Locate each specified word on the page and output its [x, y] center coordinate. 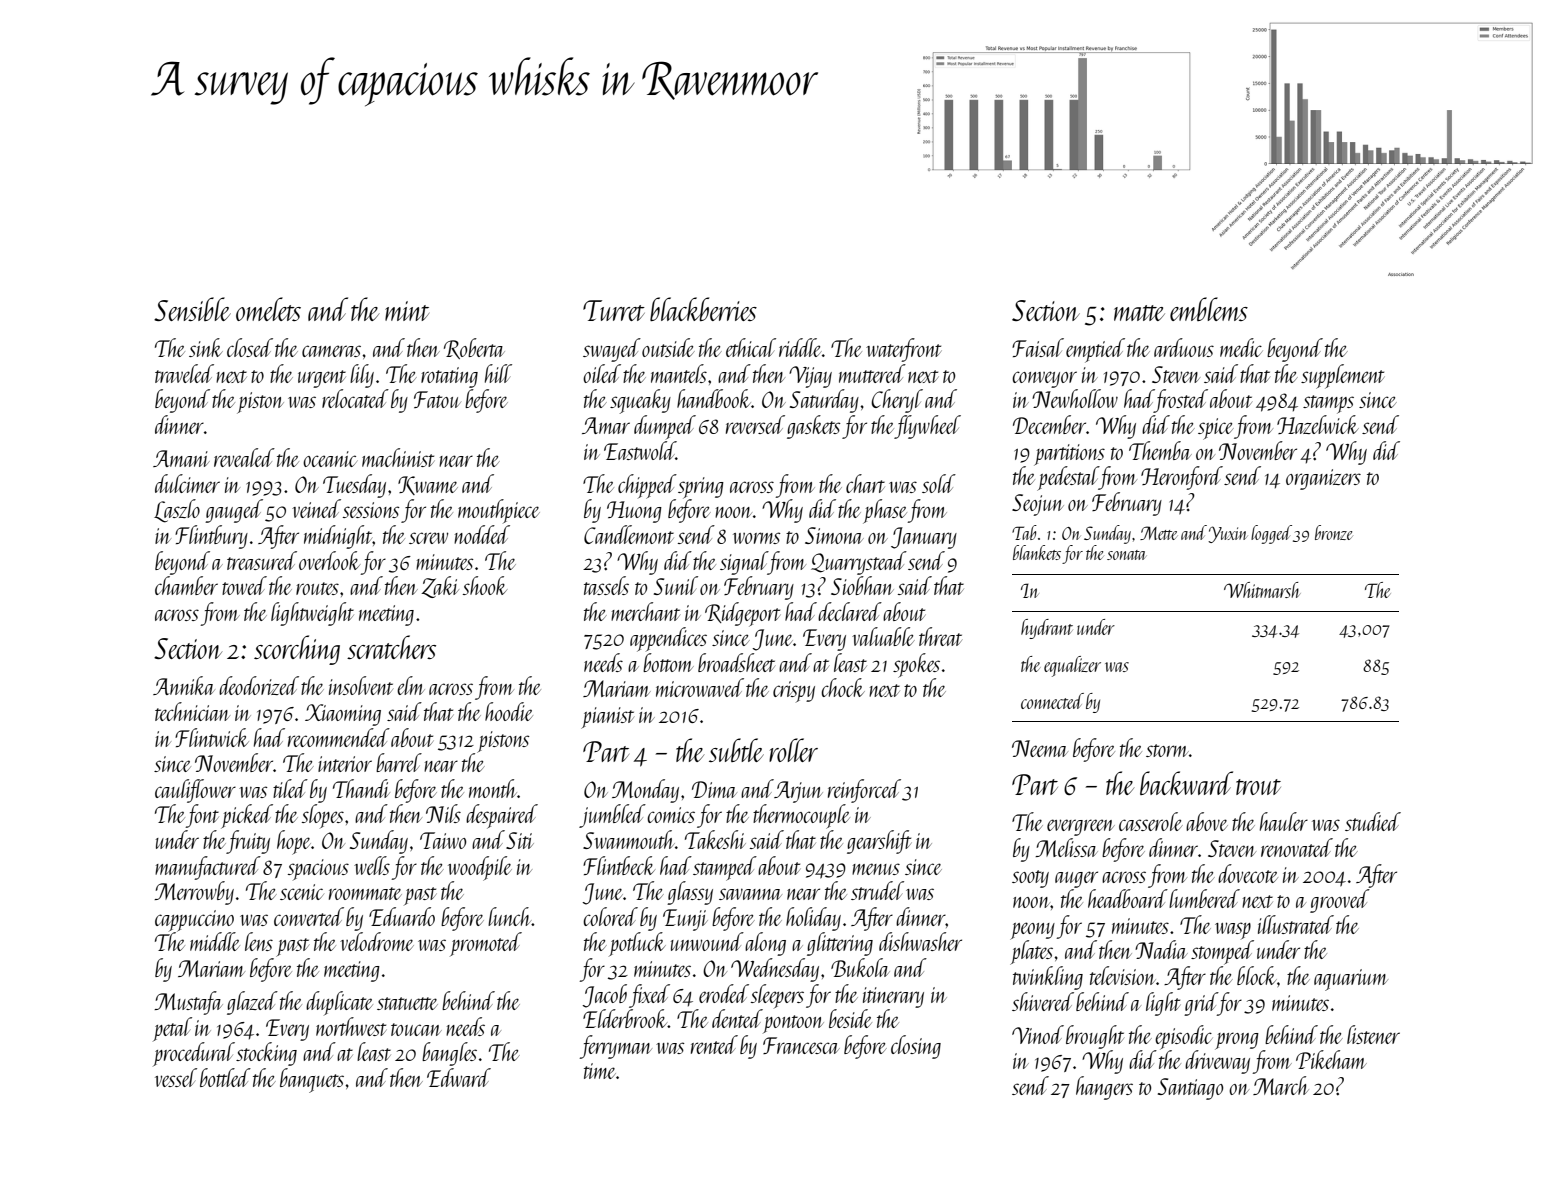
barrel [399, 762]
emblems [1209, 309]
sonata [1126, 555]
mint [407, 311]
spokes [916, 665]
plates [1031, 952]
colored [610, 916]
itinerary [893, 997]
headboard [1128, 898]
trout [1258, 787]
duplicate [339, 1003]
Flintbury [211, 537]
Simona [834, 535]
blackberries [703, 309]
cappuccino [194, 921]
